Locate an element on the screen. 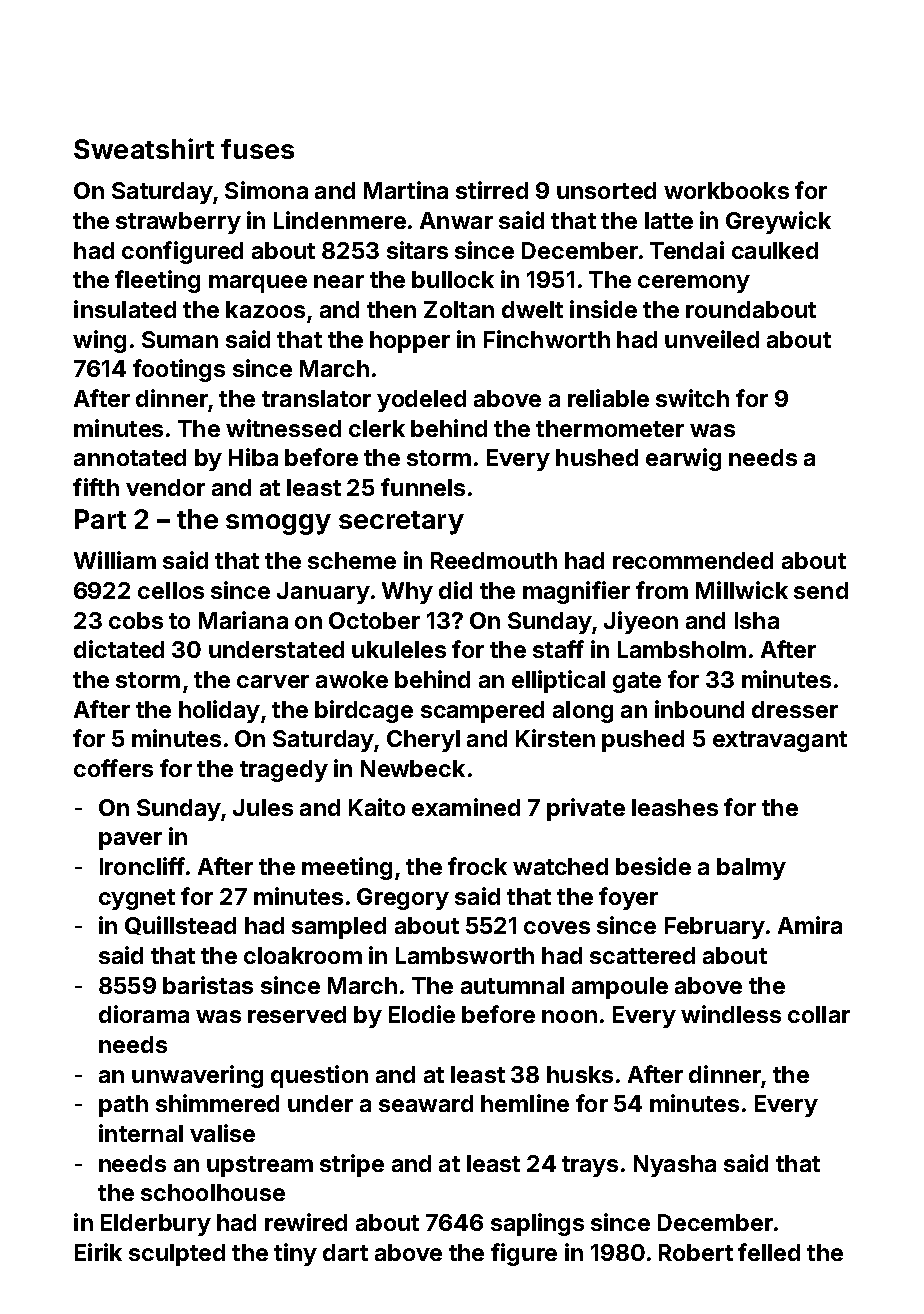  tragedy is located at coordinates (284, 771).
